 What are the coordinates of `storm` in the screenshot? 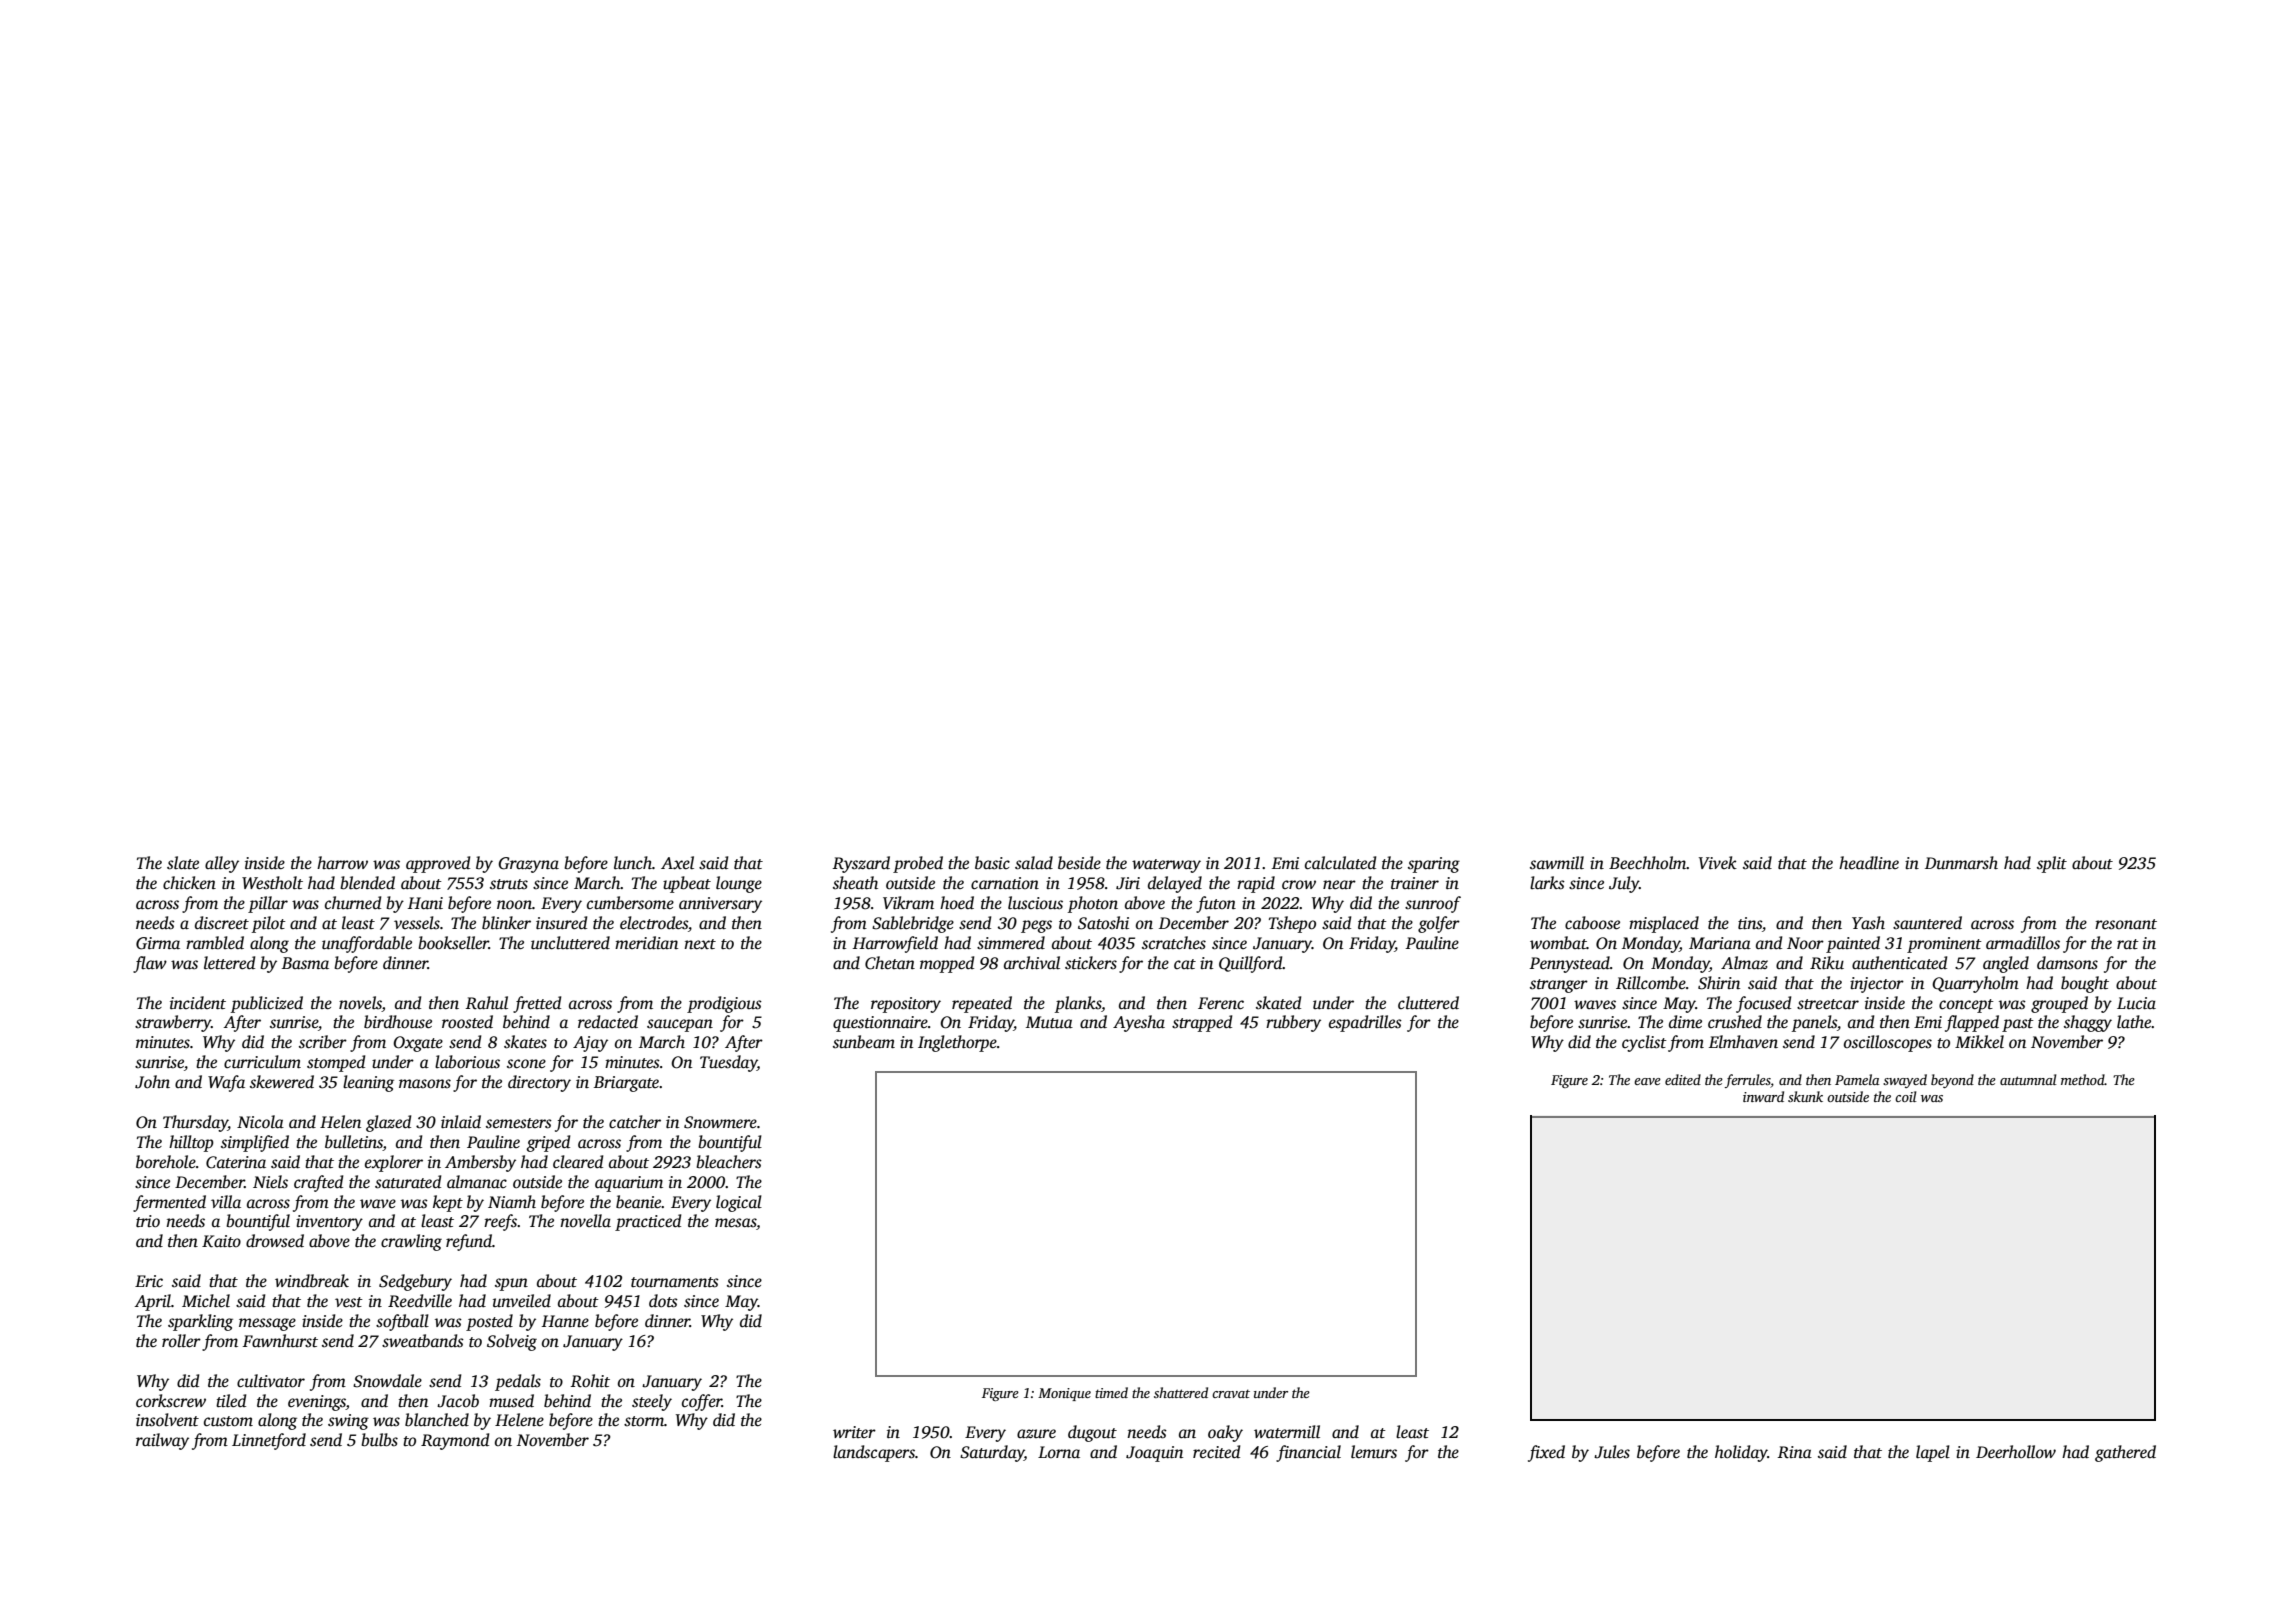 It's located at (644, 1421).
